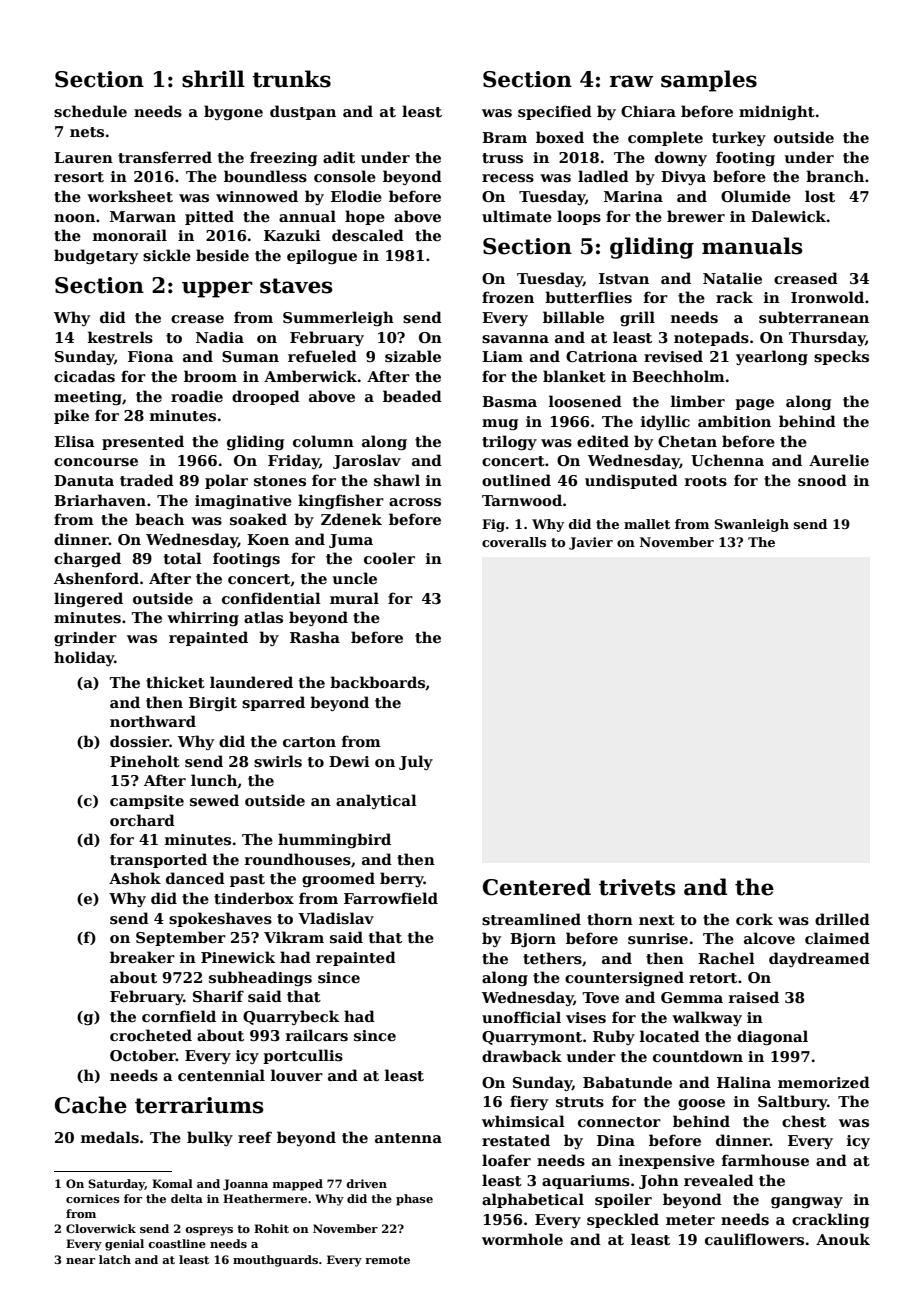 This screenshot has height=1308, width=924. Describe the element at coordinates (696, 216) in the screenshot. I see `brewer` at that location.
